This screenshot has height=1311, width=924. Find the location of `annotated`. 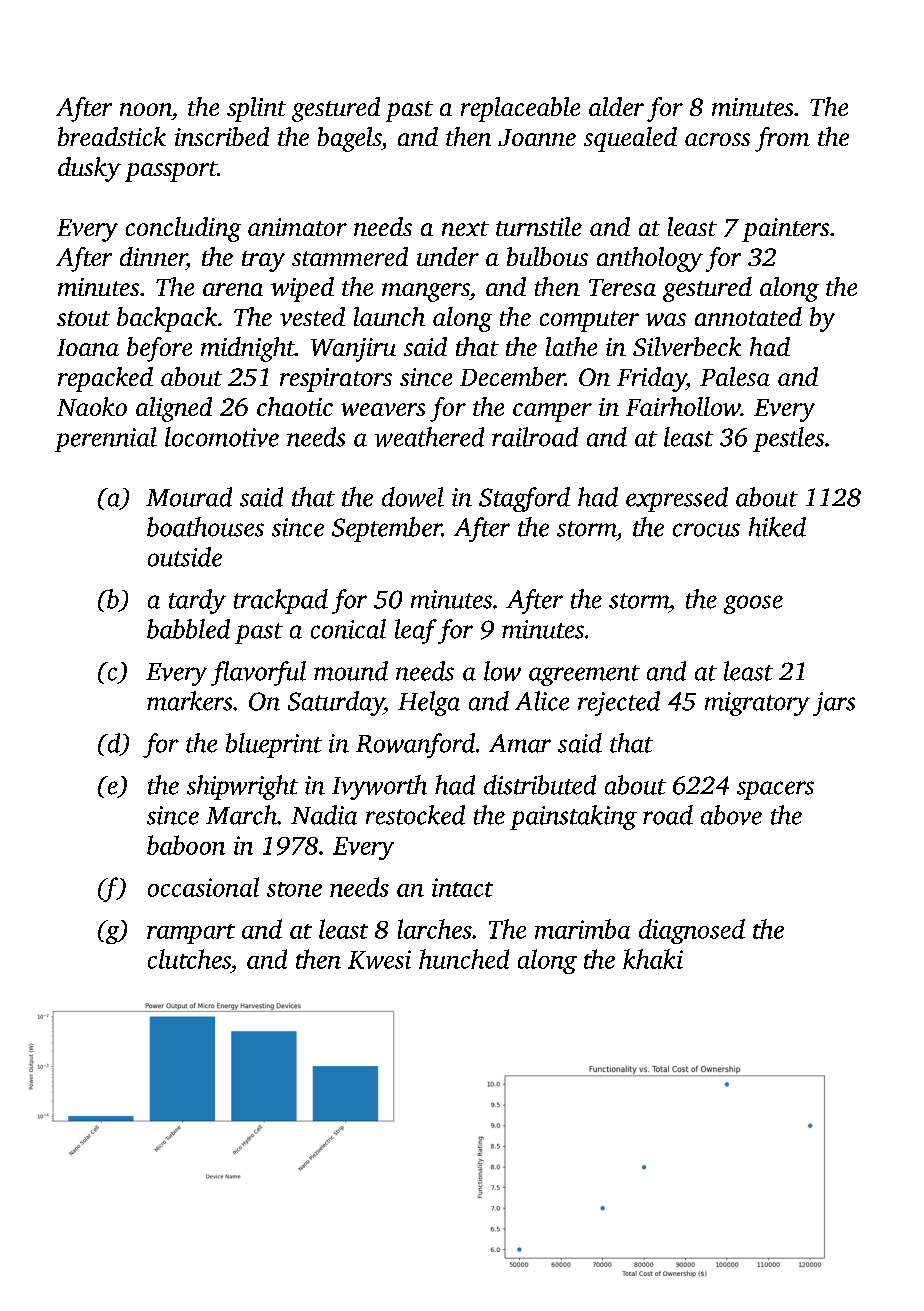

annotated is located at coordinates (748, 316).
